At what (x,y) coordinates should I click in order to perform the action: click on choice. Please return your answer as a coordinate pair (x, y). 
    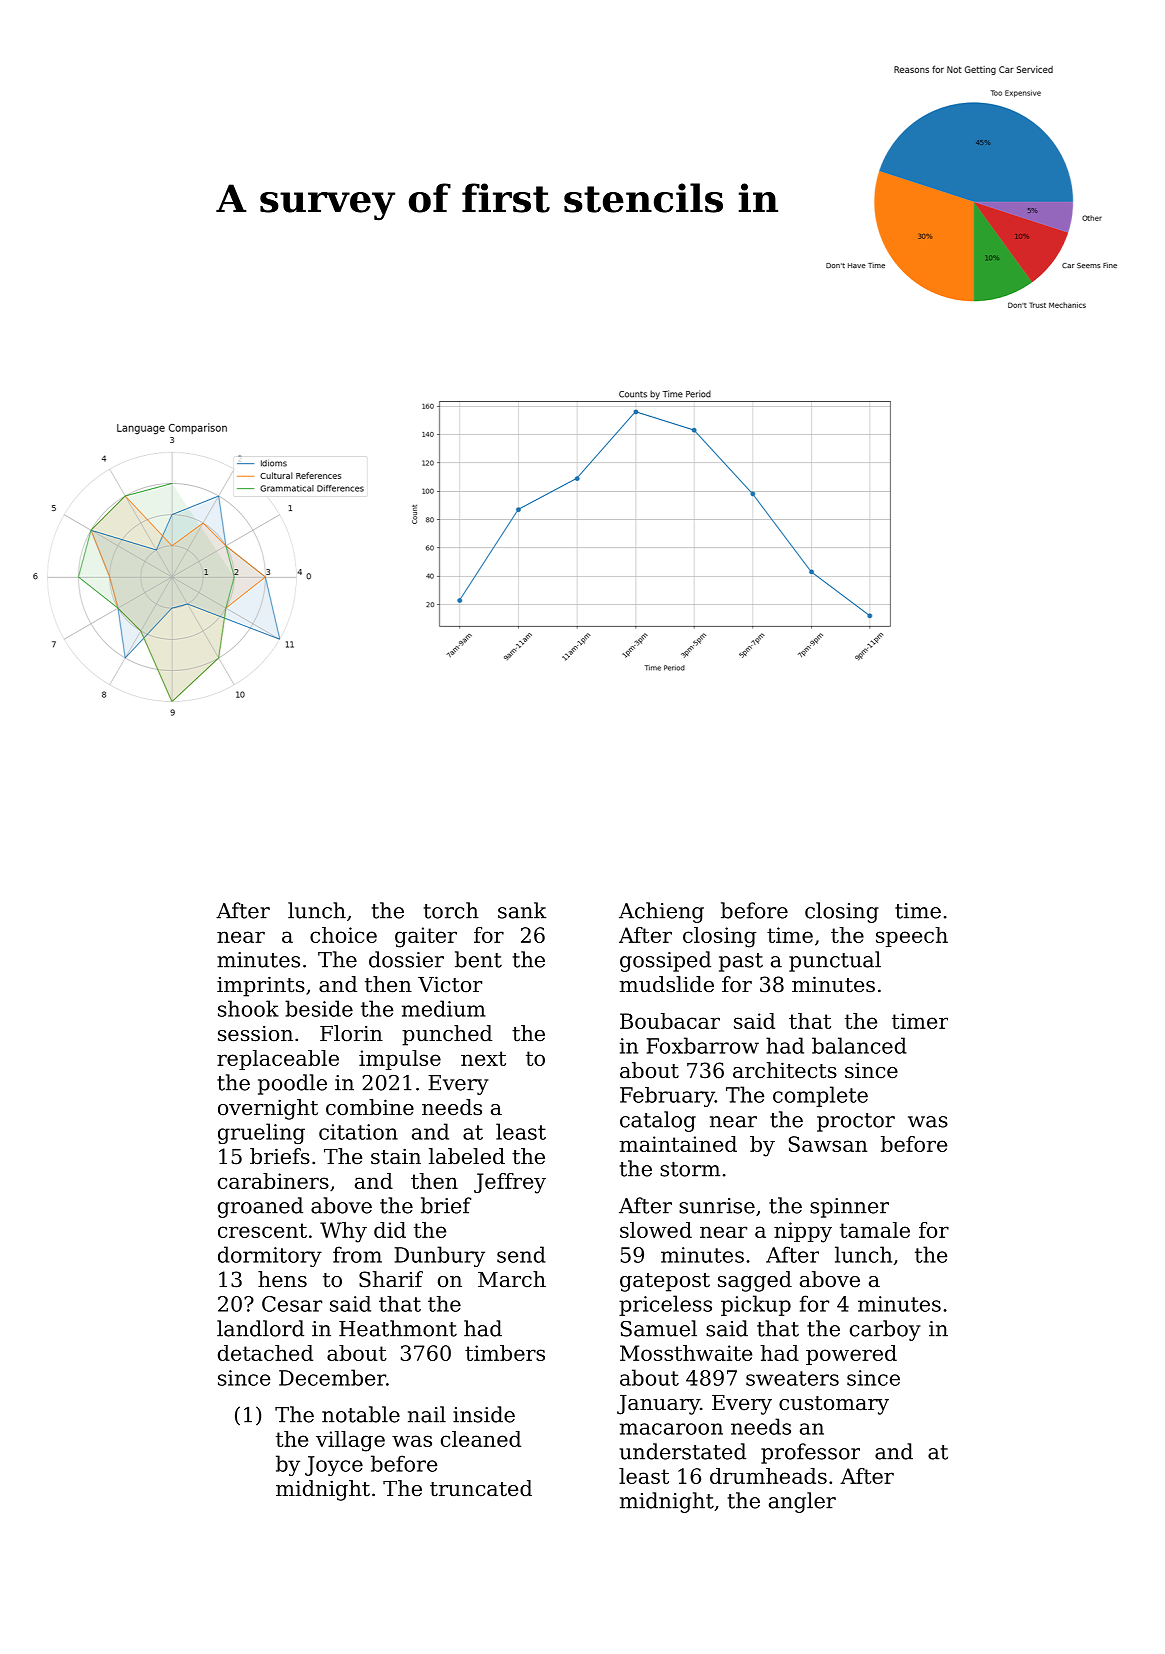
    Looking at the image, I should click on (343, 935).
